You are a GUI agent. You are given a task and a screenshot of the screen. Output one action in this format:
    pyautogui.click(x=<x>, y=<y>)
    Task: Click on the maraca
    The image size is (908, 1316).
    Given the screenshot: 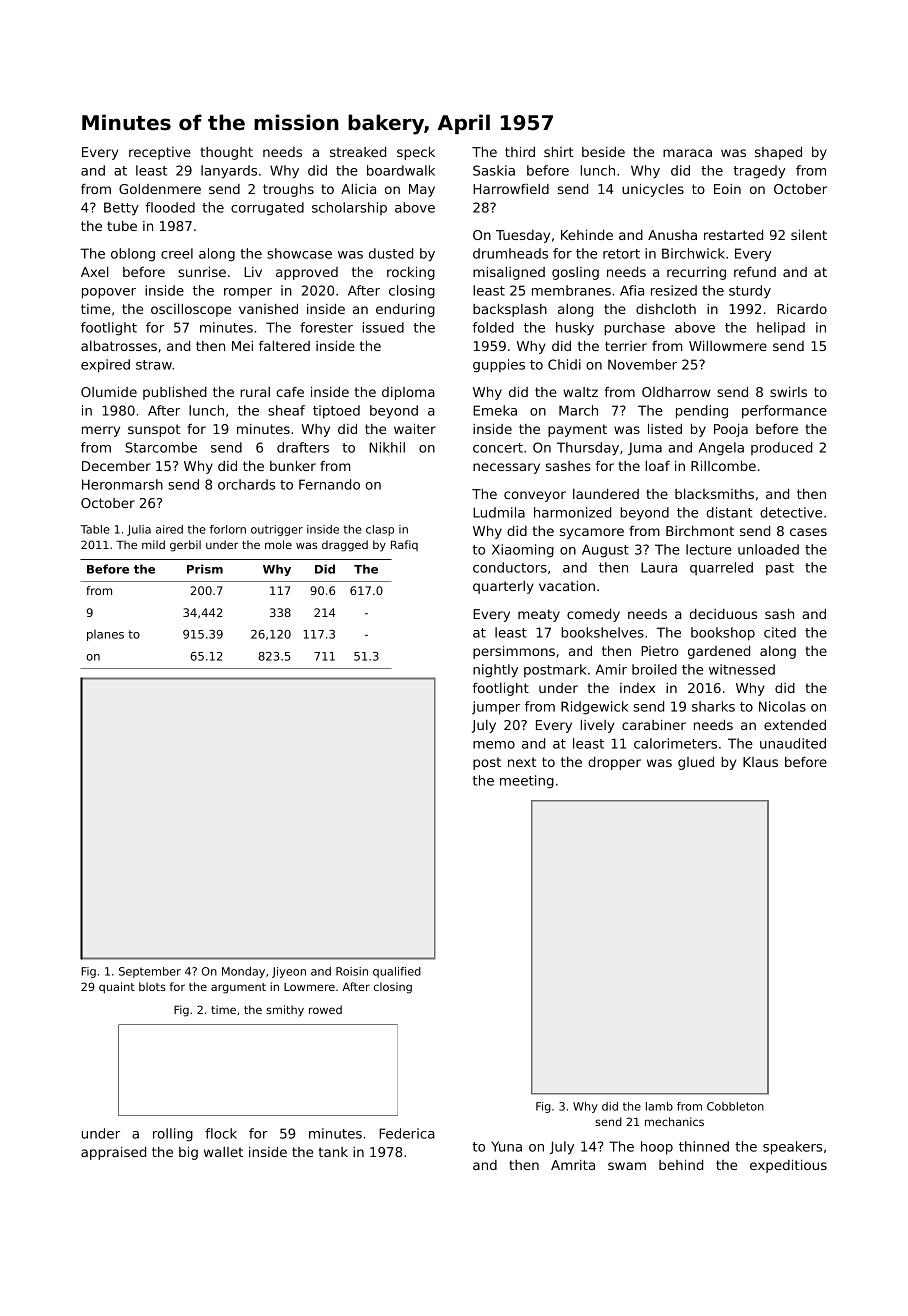 What is the action you would take?
    pyautogui.click(x=687, y=153)
